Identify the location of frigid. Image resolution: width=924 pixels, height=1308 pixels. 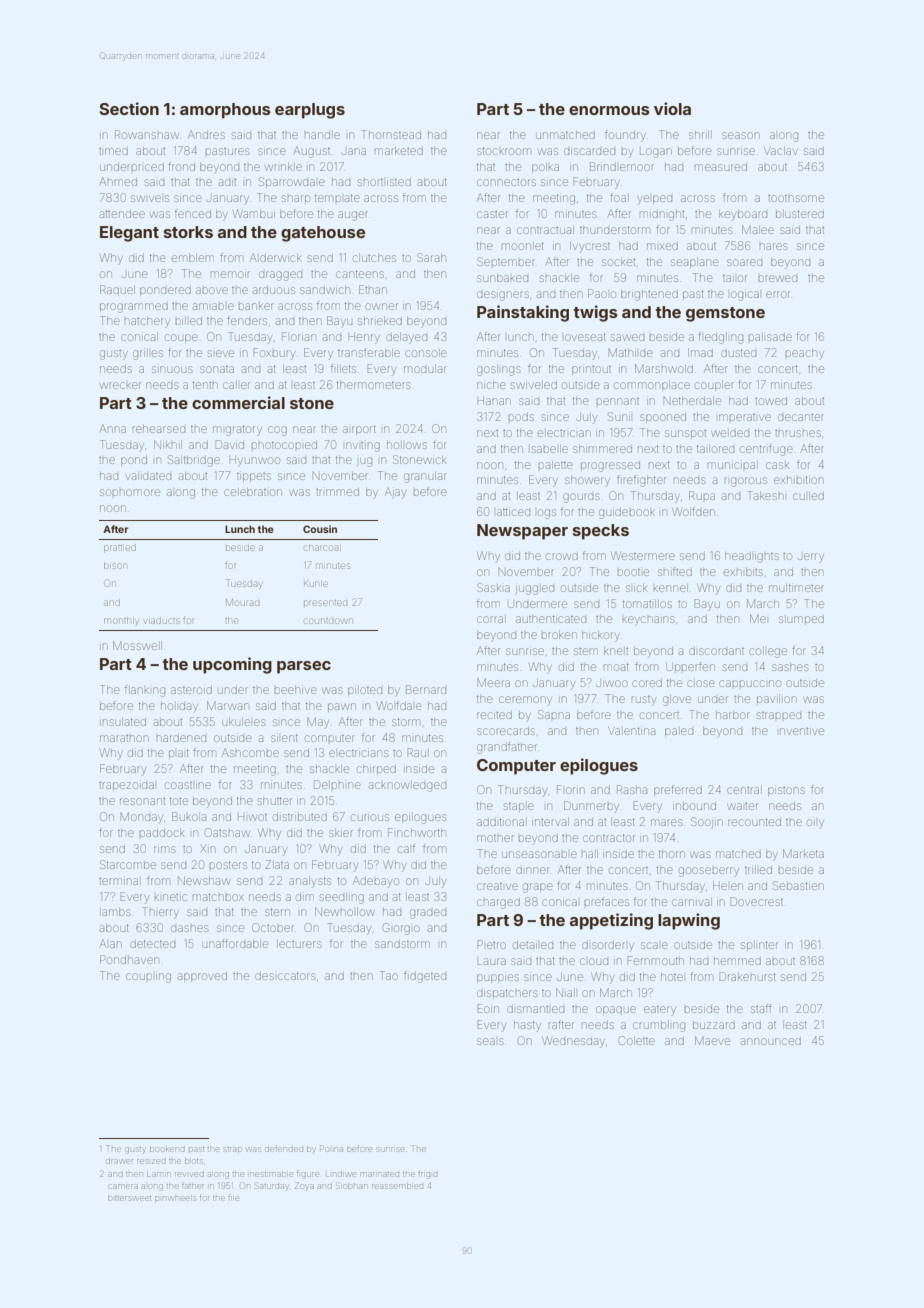
(428, 1174).
